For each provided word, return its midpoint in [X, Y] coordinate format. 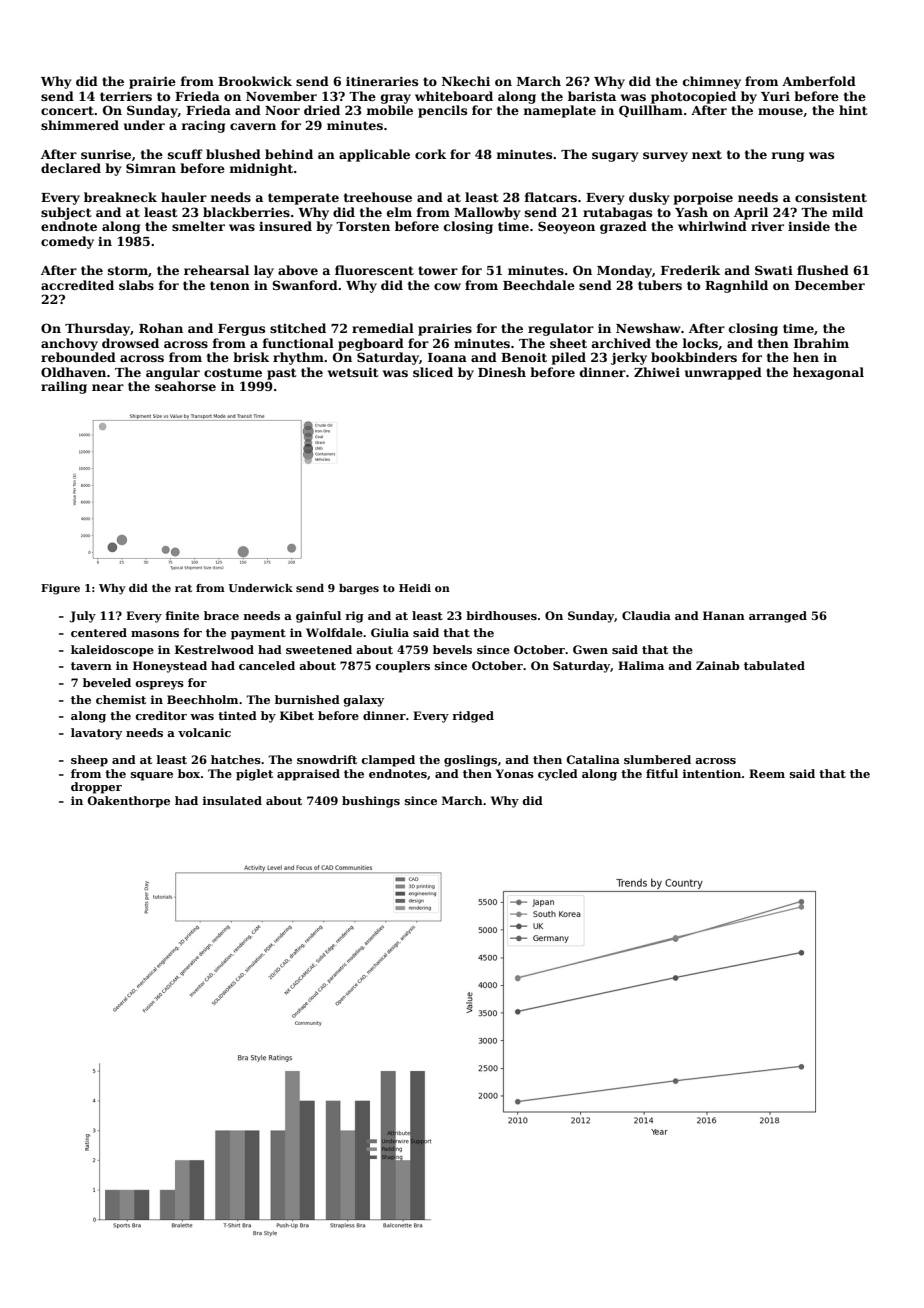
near [108, 387]
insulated [232, 800]
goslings [470, 761]
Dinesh [502, 372]
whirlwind [712, 226]
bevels [452, 649]
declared [71, 168]
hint [853, 110]
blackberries [246, 212]
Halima [641, 665]
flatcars [551, 197]
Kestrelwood [214, 649]
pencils [442, 111]
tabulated [774, 665]
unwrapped [723, 373]
